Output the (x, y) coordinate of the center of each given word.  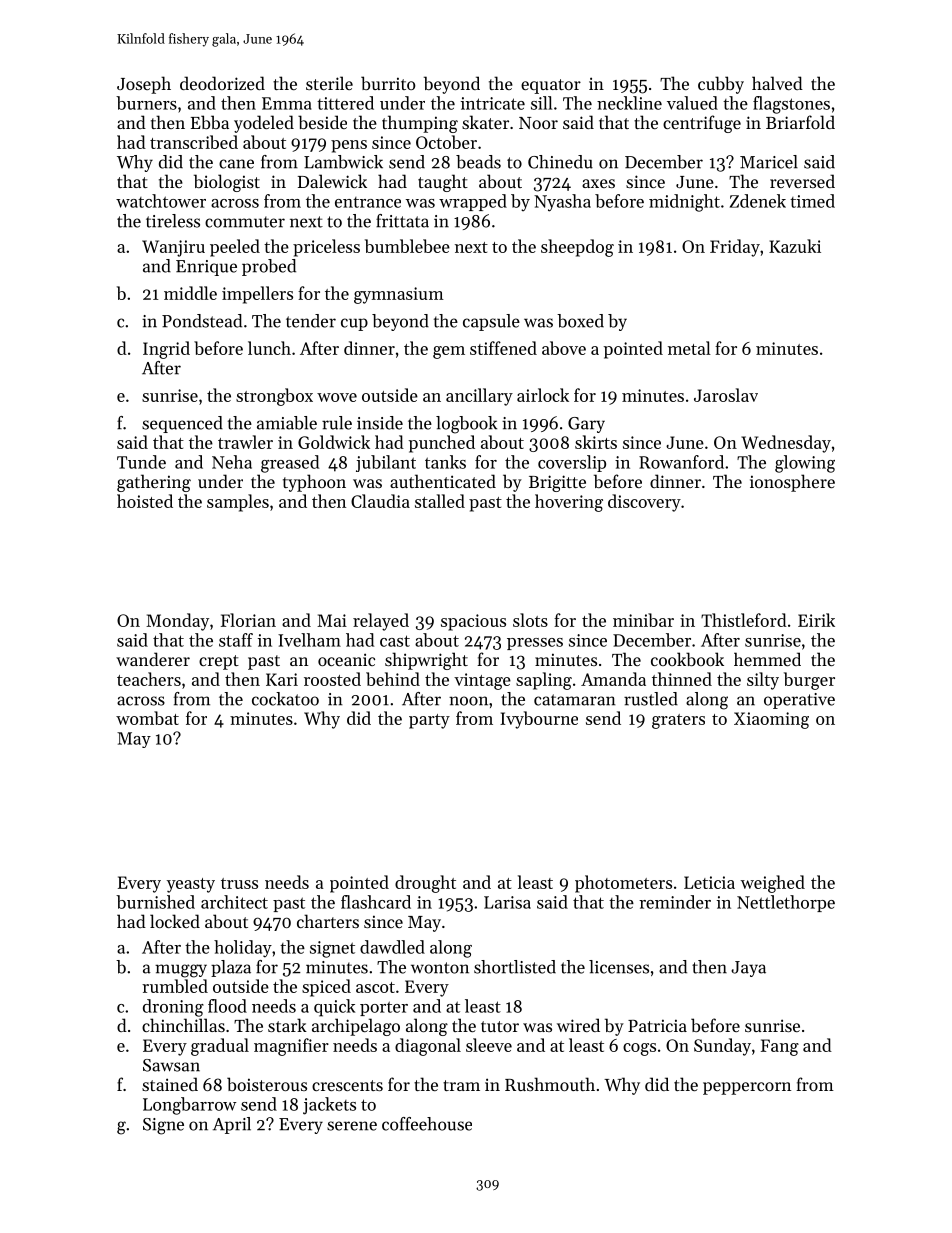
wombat (147, 718)
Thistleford (744, 620)
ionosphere (792, 483)
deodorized (222, 83)
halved (777, 83)
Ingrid (166, 350)
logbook (466, 425)
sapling (544, 681)
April (232, 1125)
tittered (345, 103)
